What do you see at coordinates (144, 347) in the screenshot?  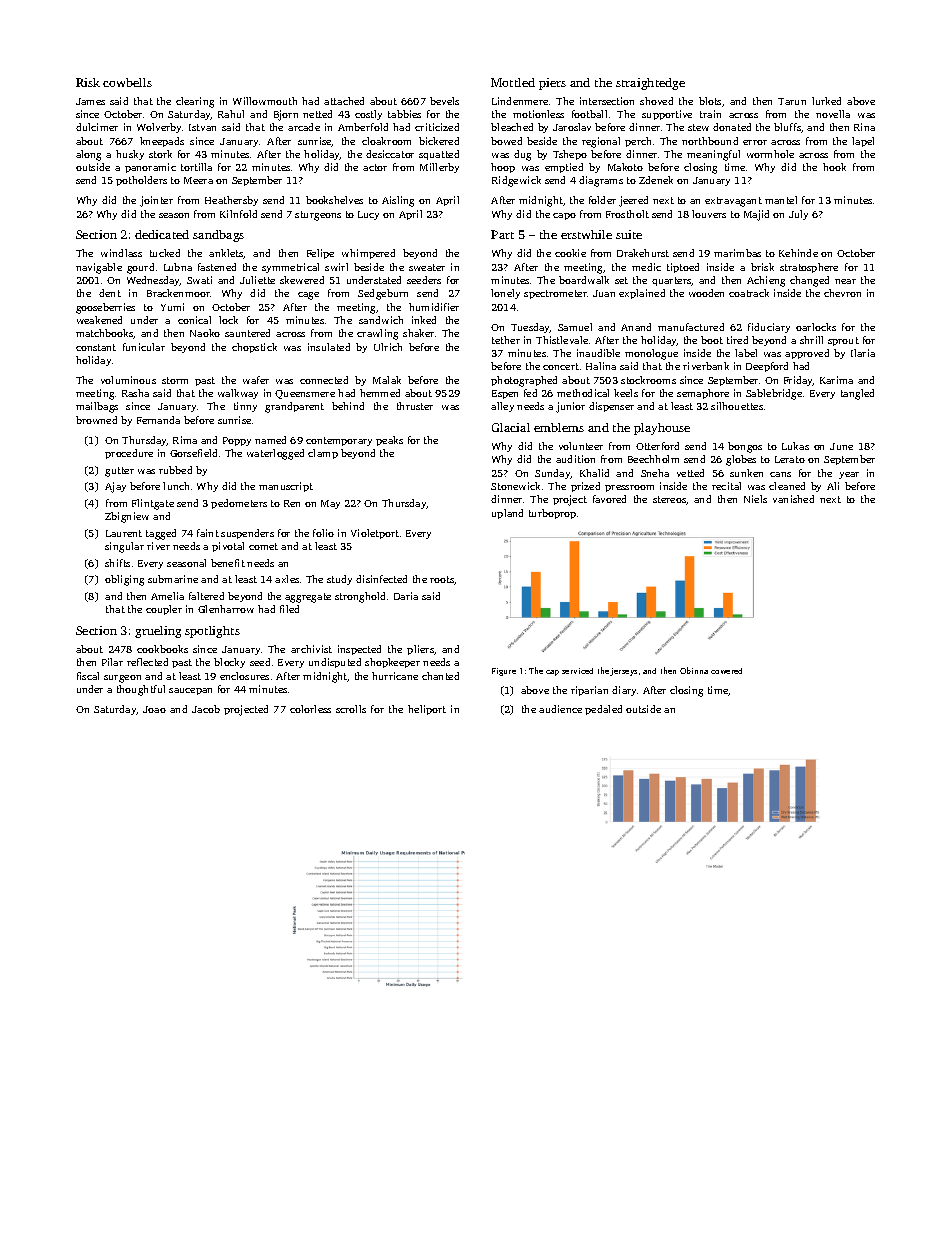 I see `funicular` at bounding box center [144, 347].
